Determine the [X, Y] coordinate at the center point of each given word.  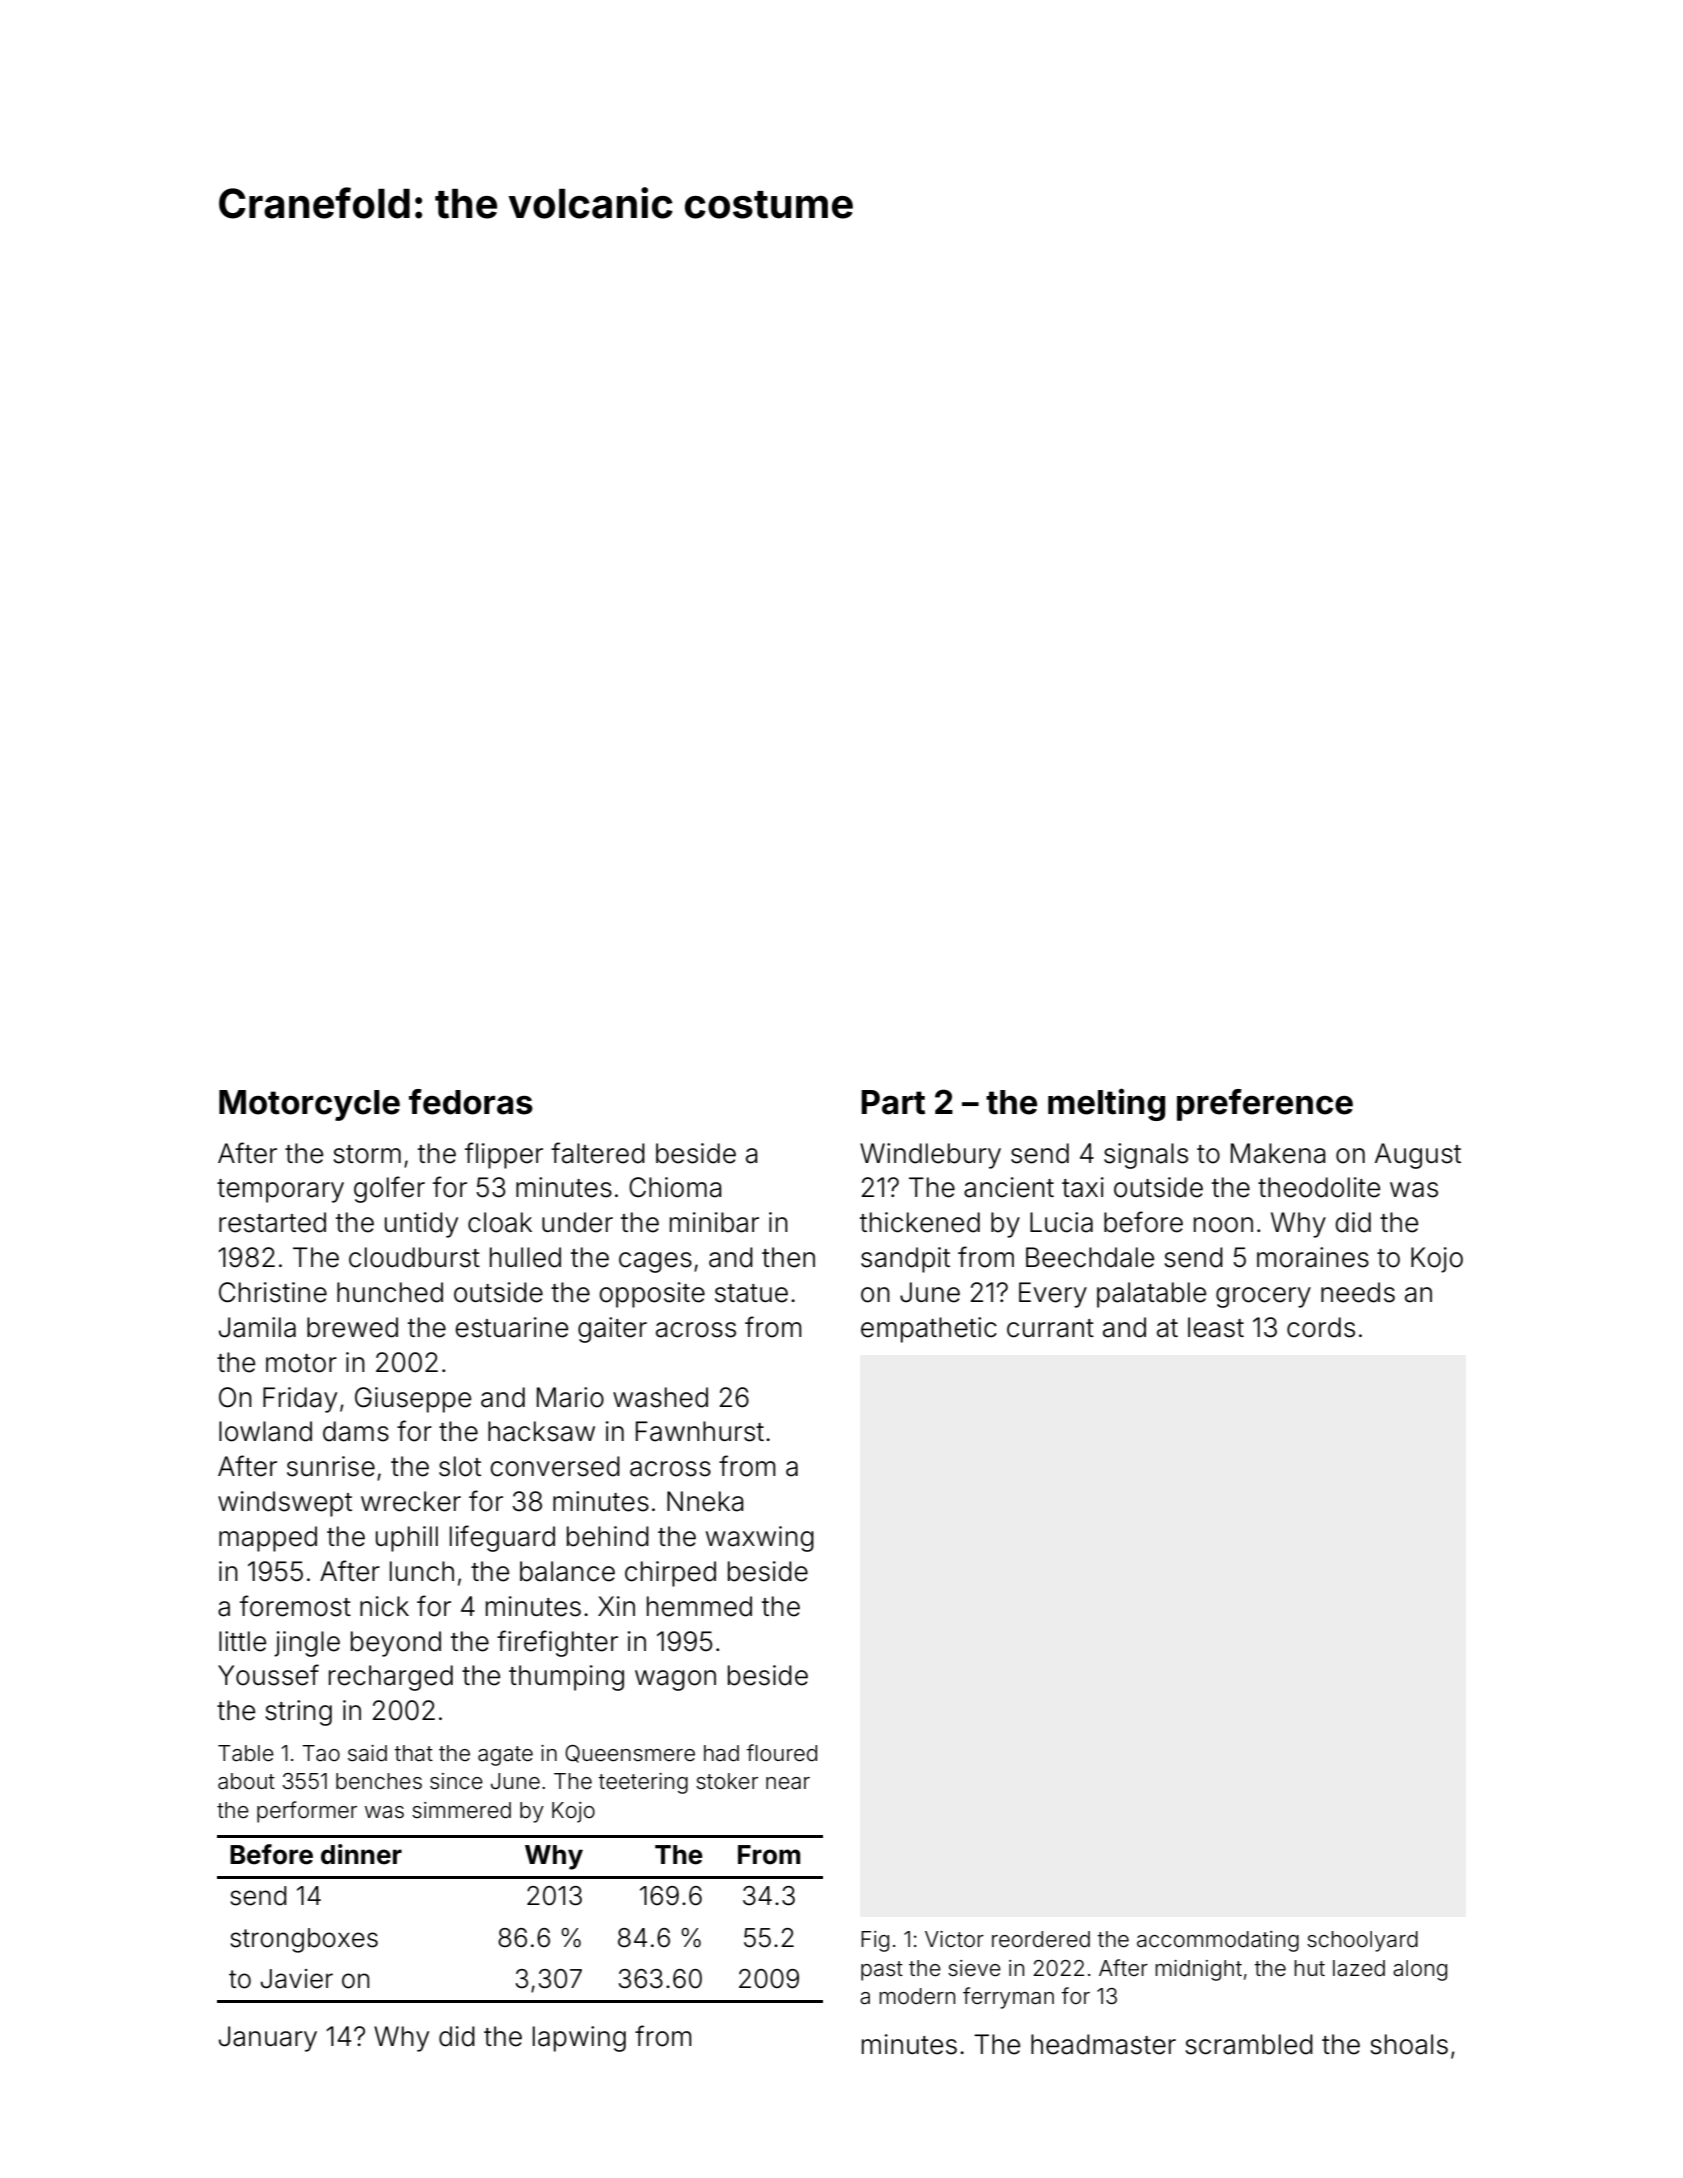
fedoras [471, 1102]
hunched [390, 1292]
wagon [675, 1680]
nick [384, 1606]
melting [1106, 1104]
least [1216, 1327]
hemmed [699, 1606]
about [246, 1781]
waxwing [760, 1539]
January [268, 2039]
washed [660, 1397]
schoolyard [1362, 1941]
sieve [974, 1968]
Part [893, 1102]
